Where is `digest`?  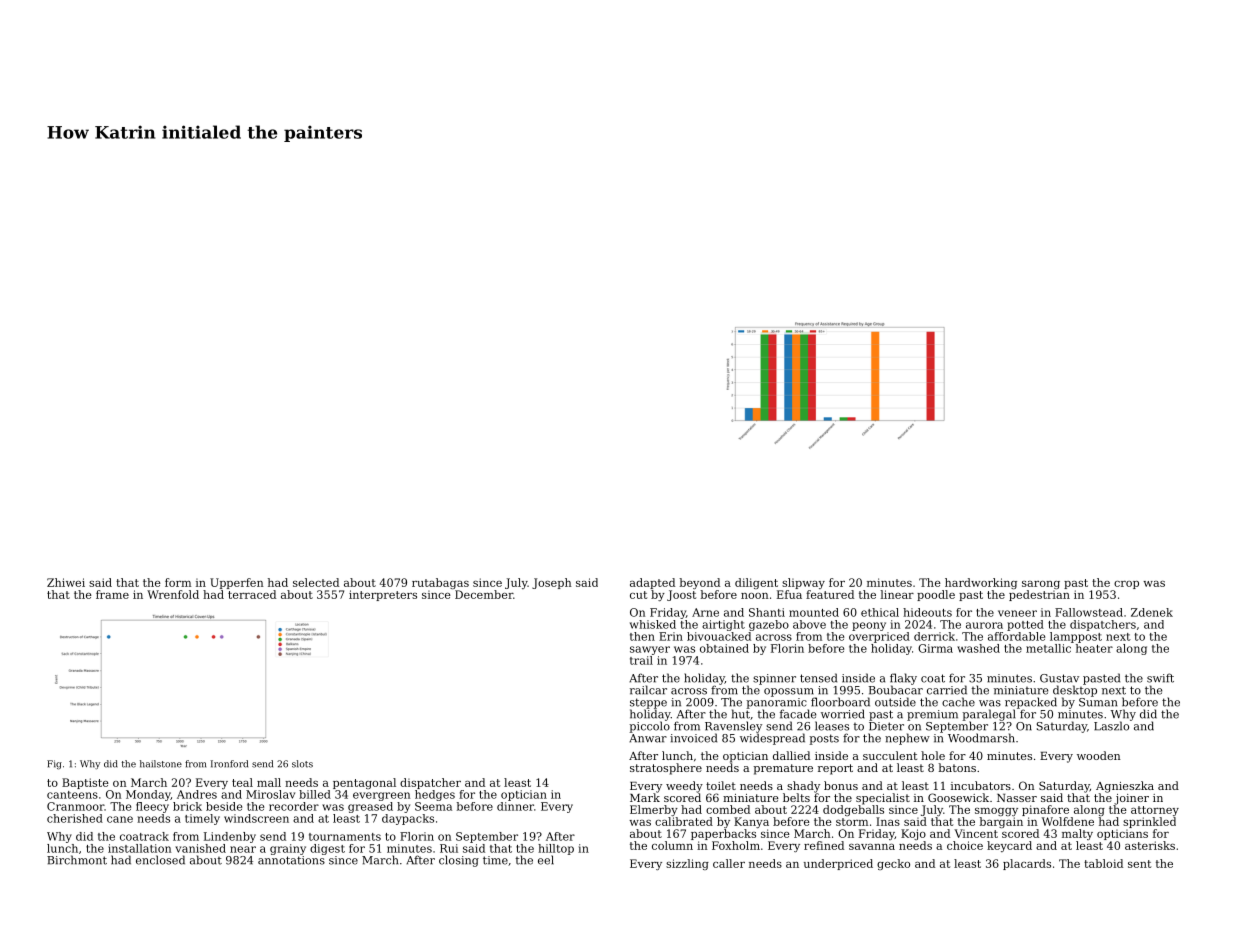
digest is located at coordinates (327, 849).
